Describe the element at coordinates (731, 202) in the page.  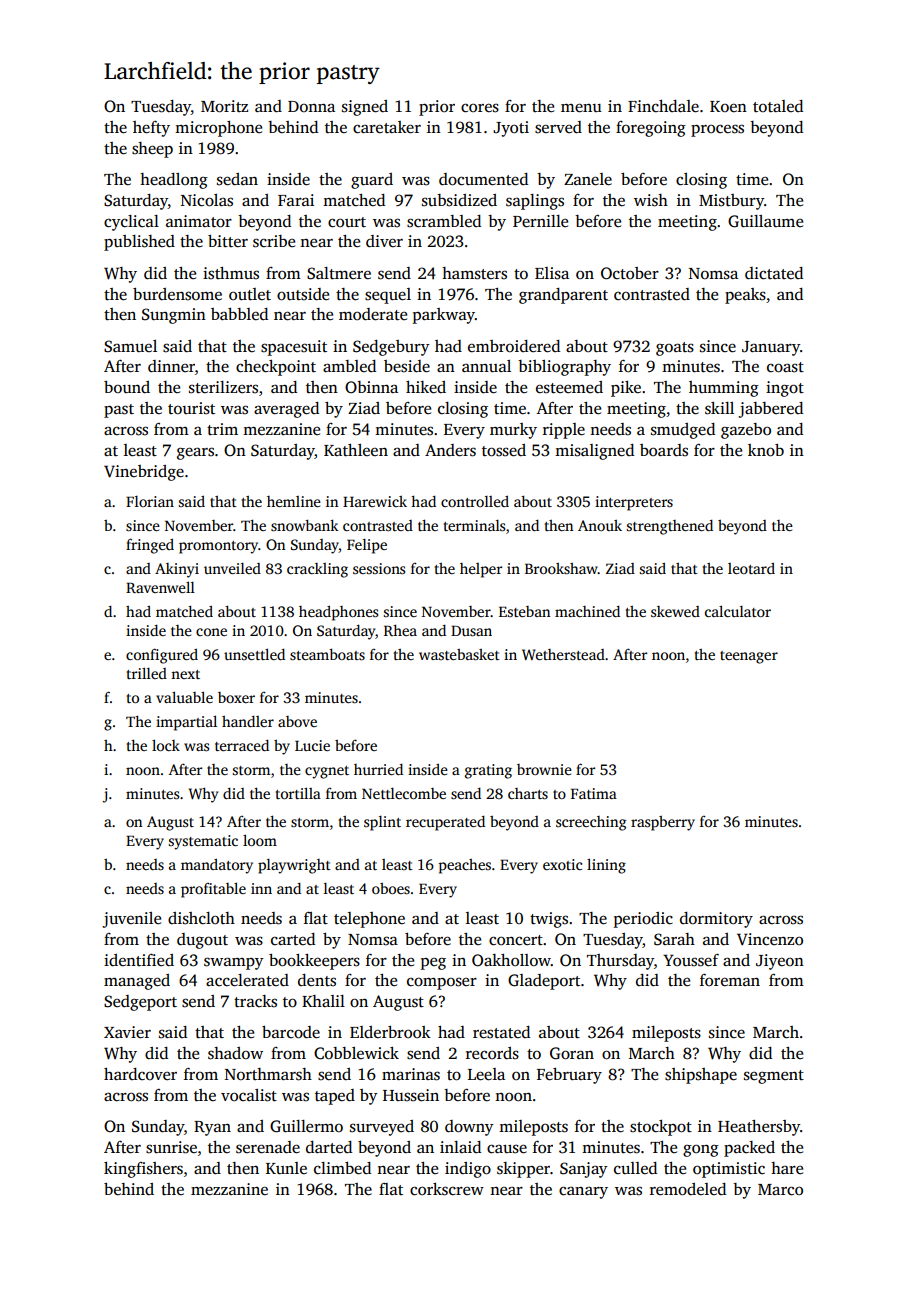
I see `Mistbury` at that location.
